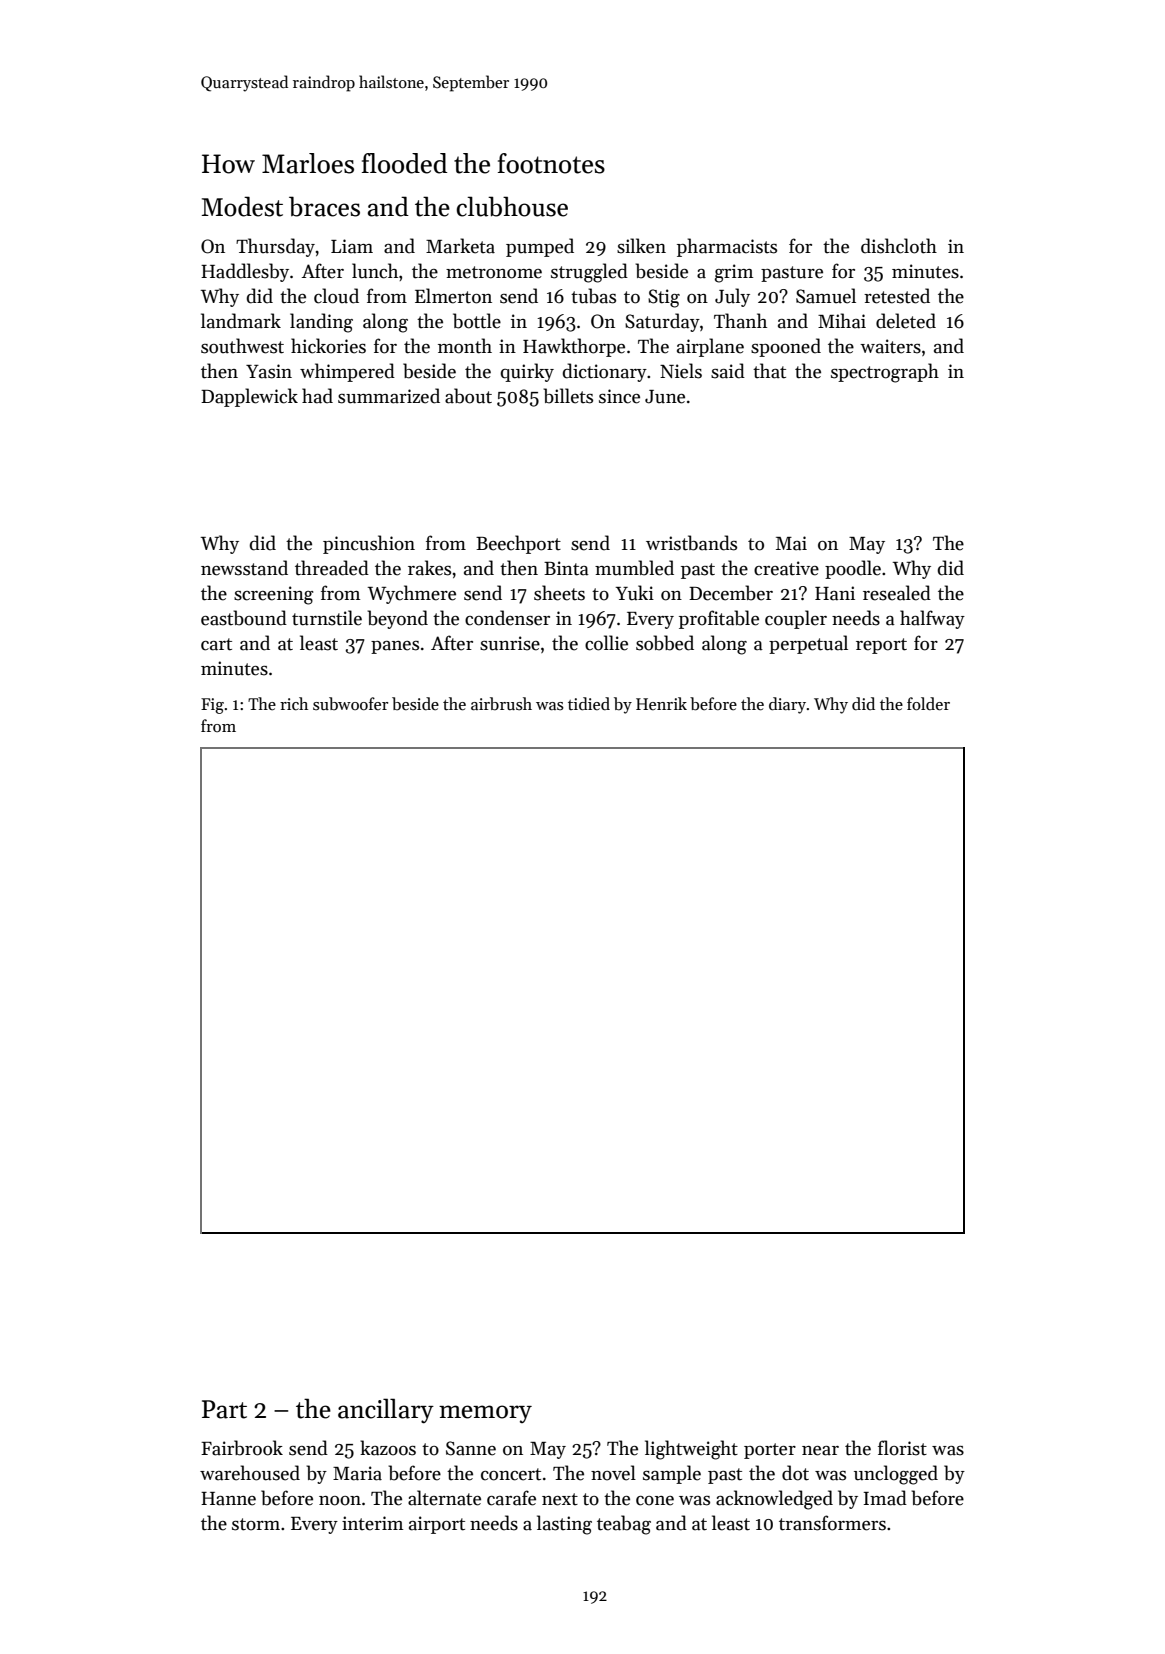  I want to click on Modest, so click(242, 206).
